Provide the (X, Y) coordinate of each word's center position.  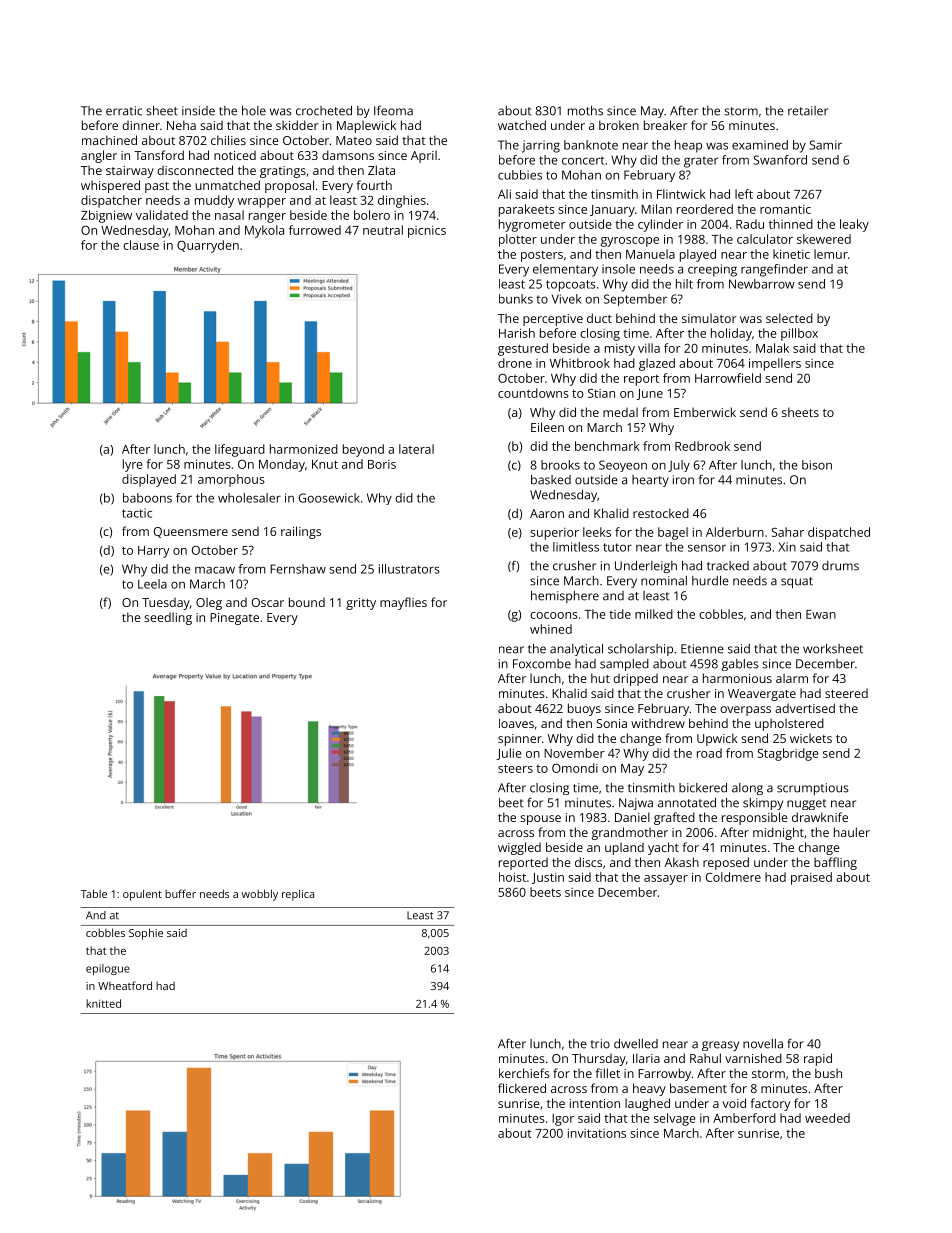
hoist (512, 877)
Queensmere (191, 532)
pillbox (799, 334)
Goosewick (329, 498)
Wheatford (125, 985)
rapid (818, 1059)
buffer (180, 893)
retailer (808, 111)
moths (585, 111)
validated (162, 215)
